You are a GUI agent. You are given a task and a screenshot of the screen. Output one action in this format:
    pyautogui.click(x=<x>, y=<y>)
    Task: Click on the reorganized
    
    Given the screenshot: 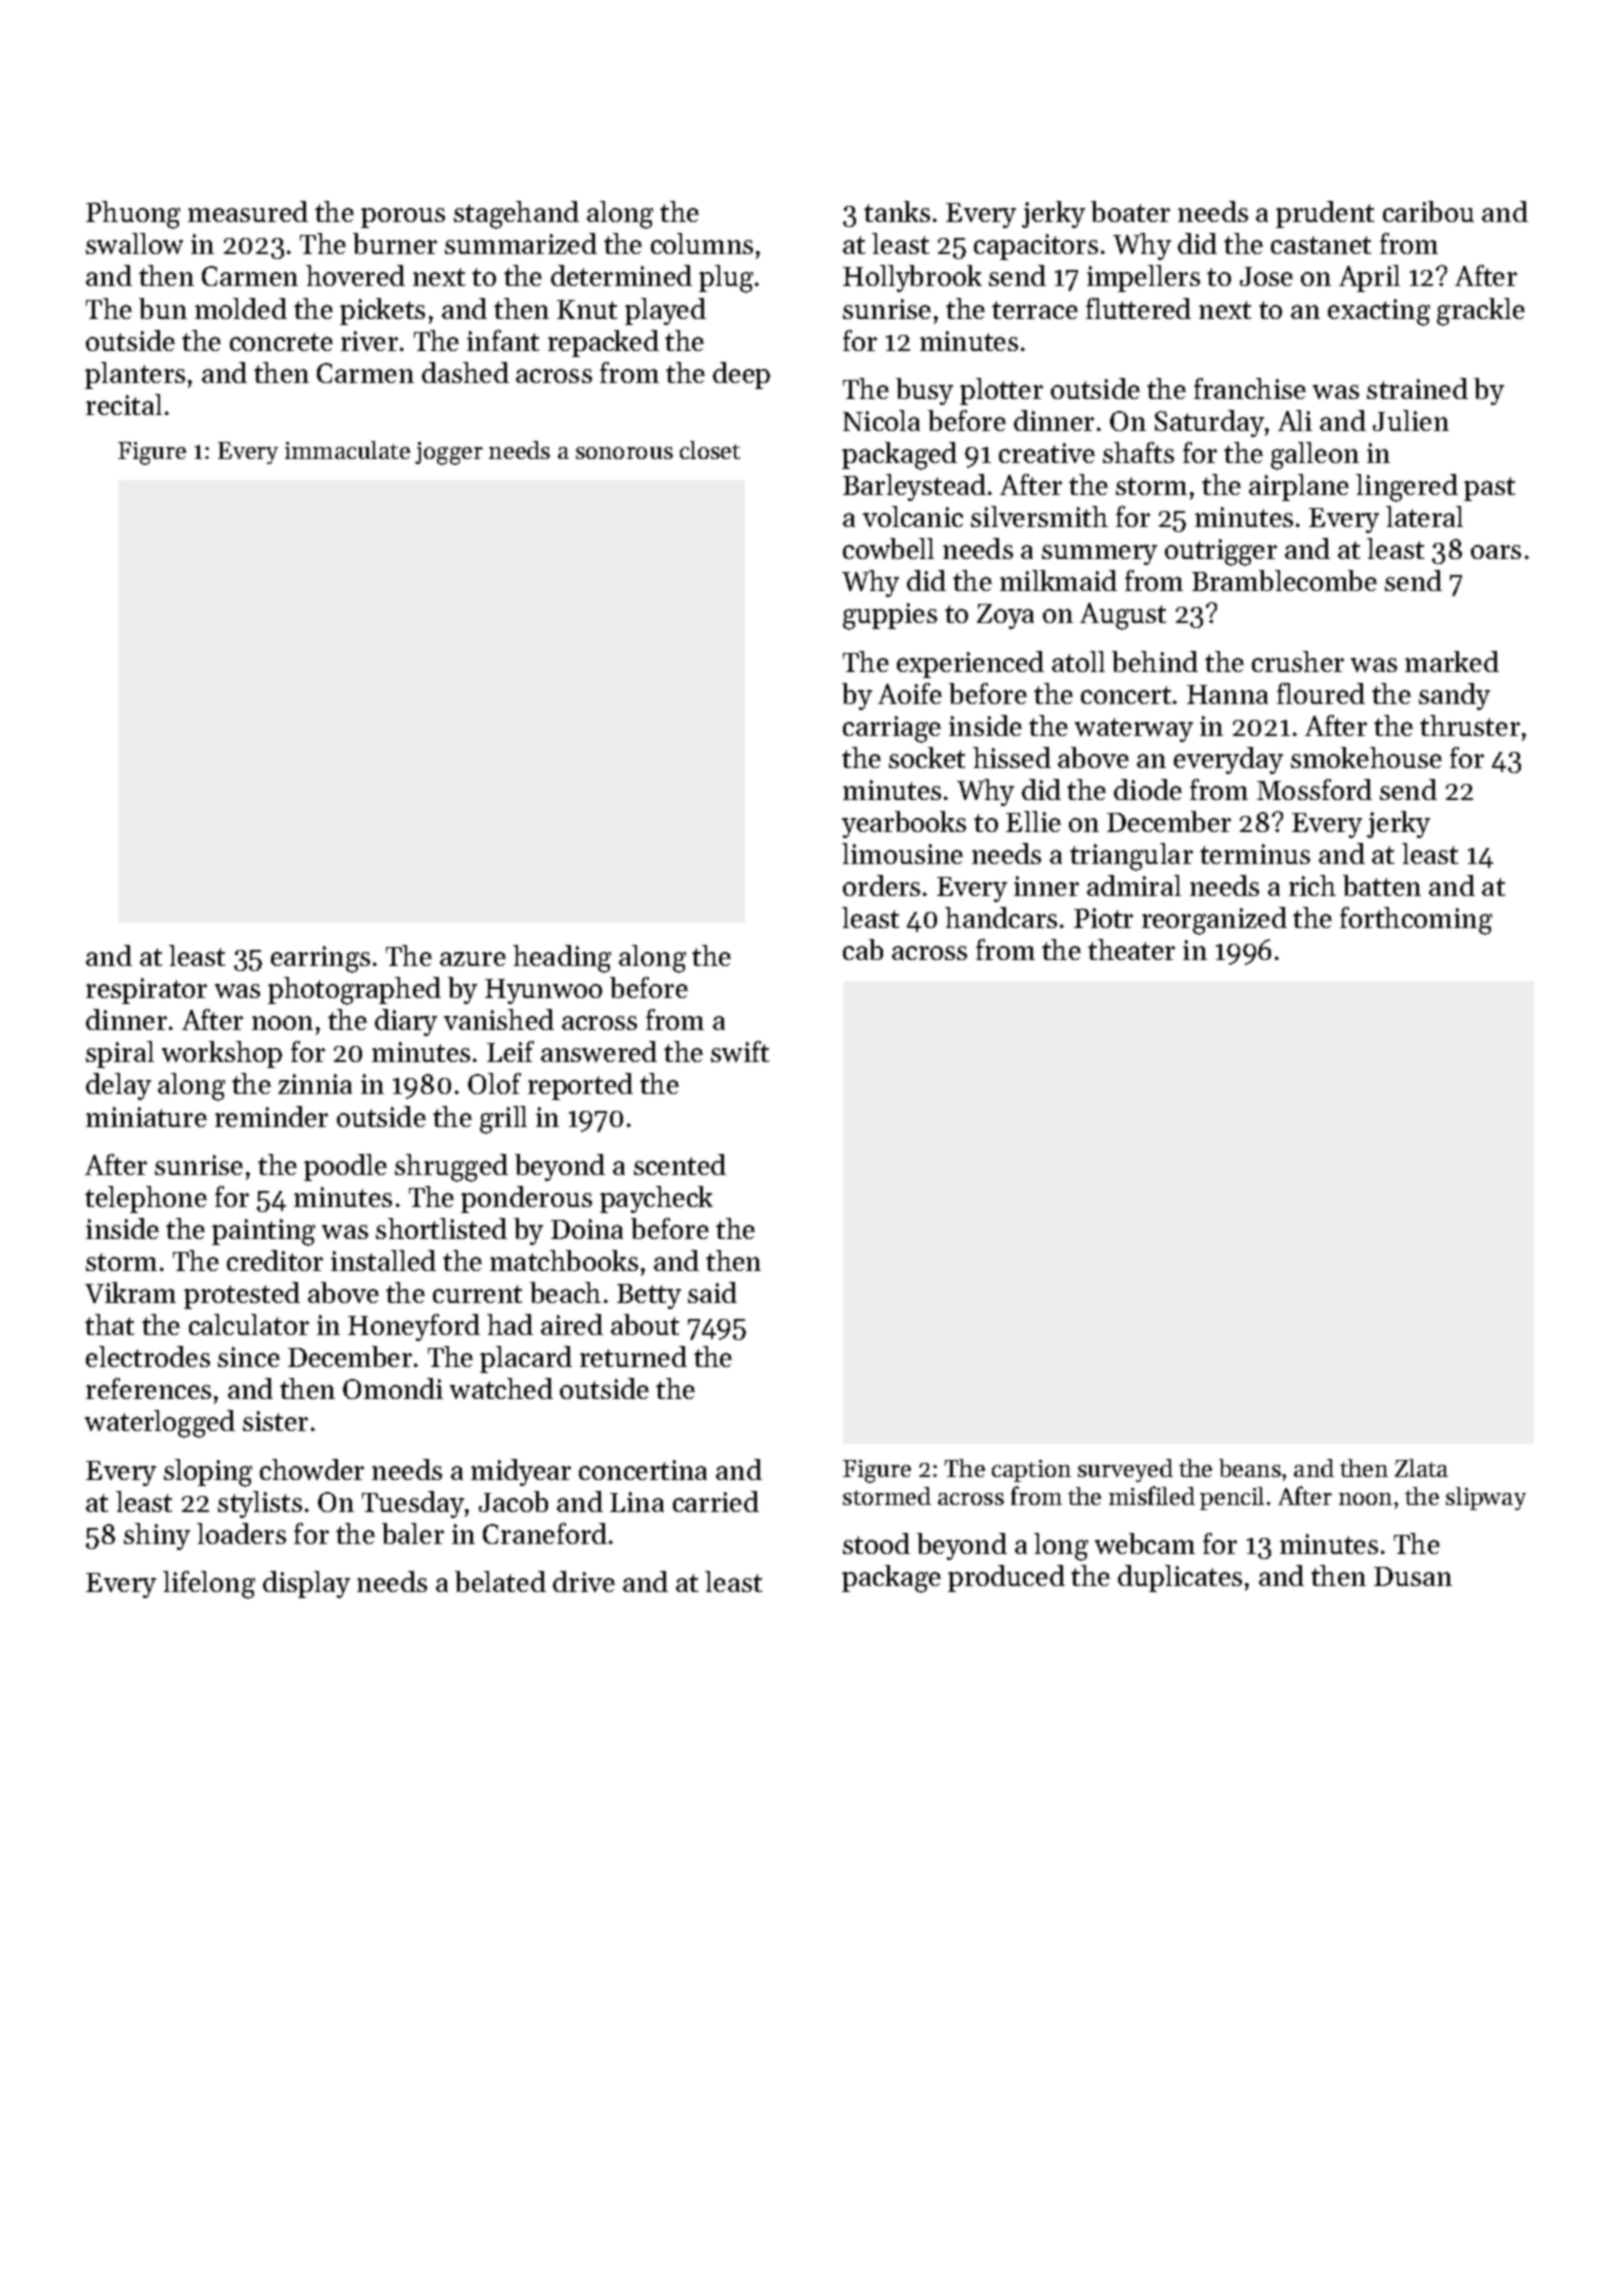 What is the action you would take?
    pyautogui.click(x=1214, y=921)
